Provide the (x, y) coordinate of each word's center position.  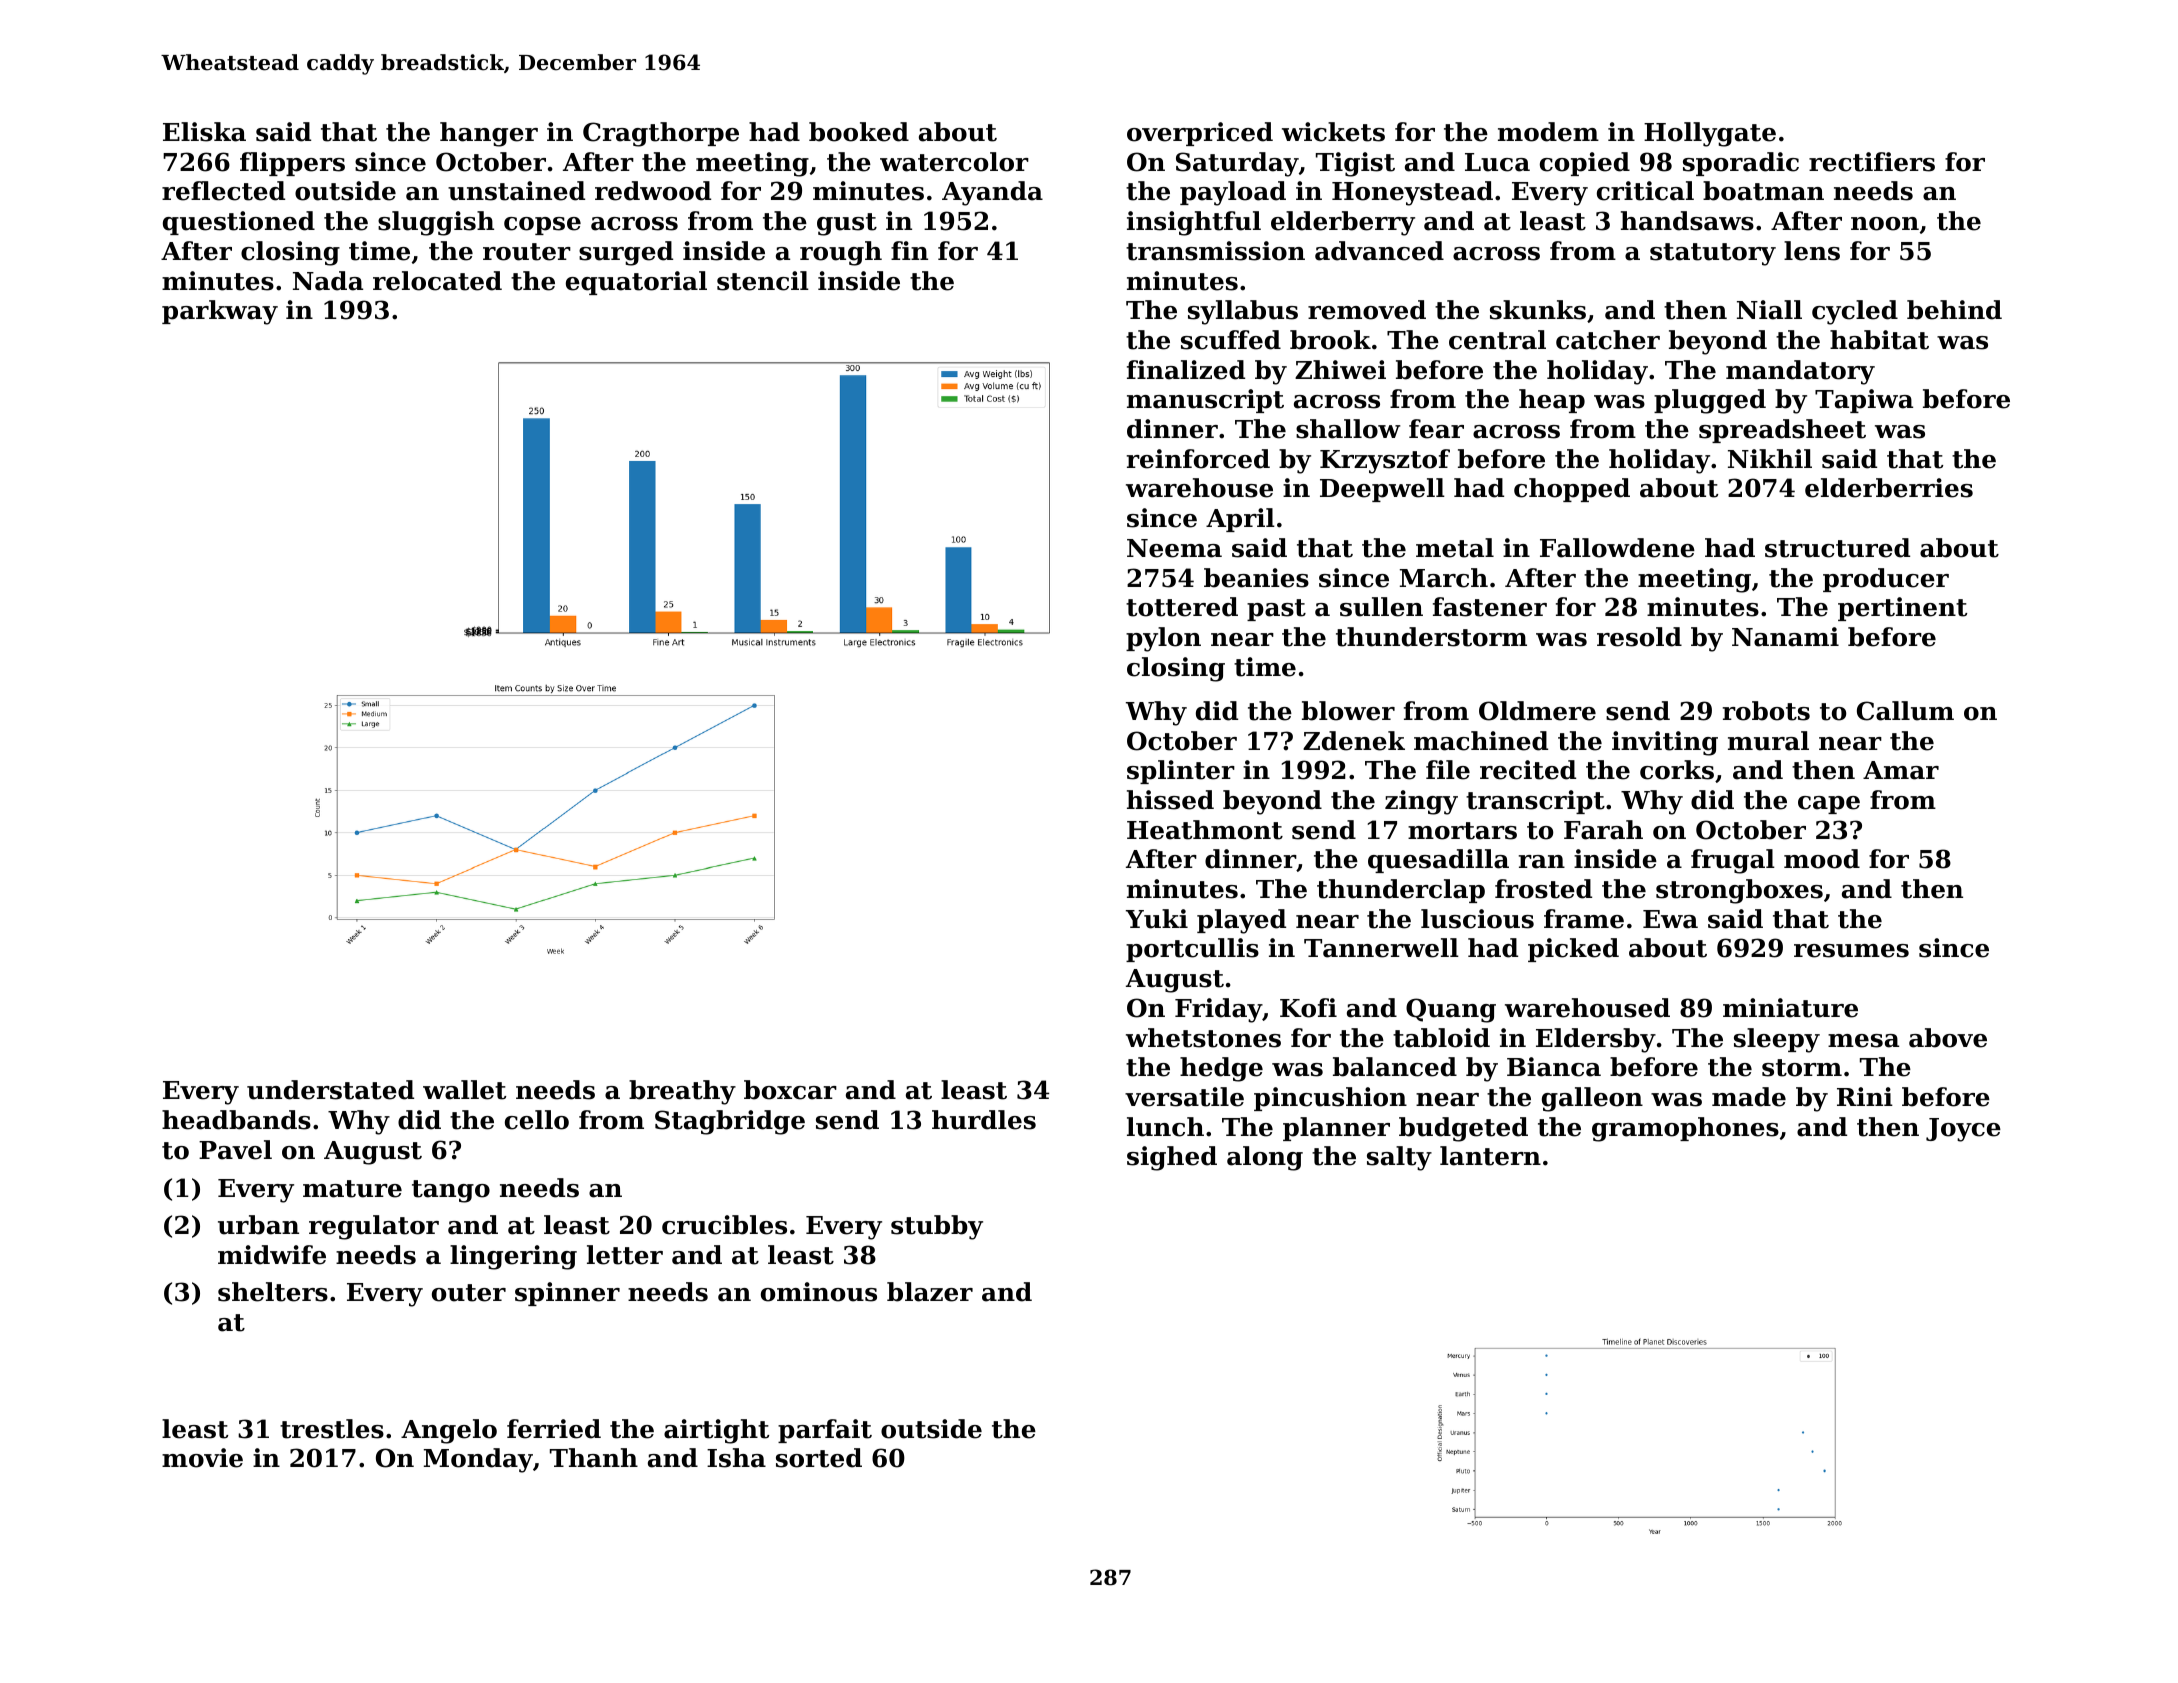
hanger (489, 134)
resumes (1851, 951)
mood (1822, 859)
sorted (819, 1458)
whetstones (1203, 1038)
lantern (1490, 1156)
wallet (464, 1090)
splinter (1181, 772)
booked (859, 132)
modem (1548, 132)
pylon (1163, 639)
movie (202, 1458)
